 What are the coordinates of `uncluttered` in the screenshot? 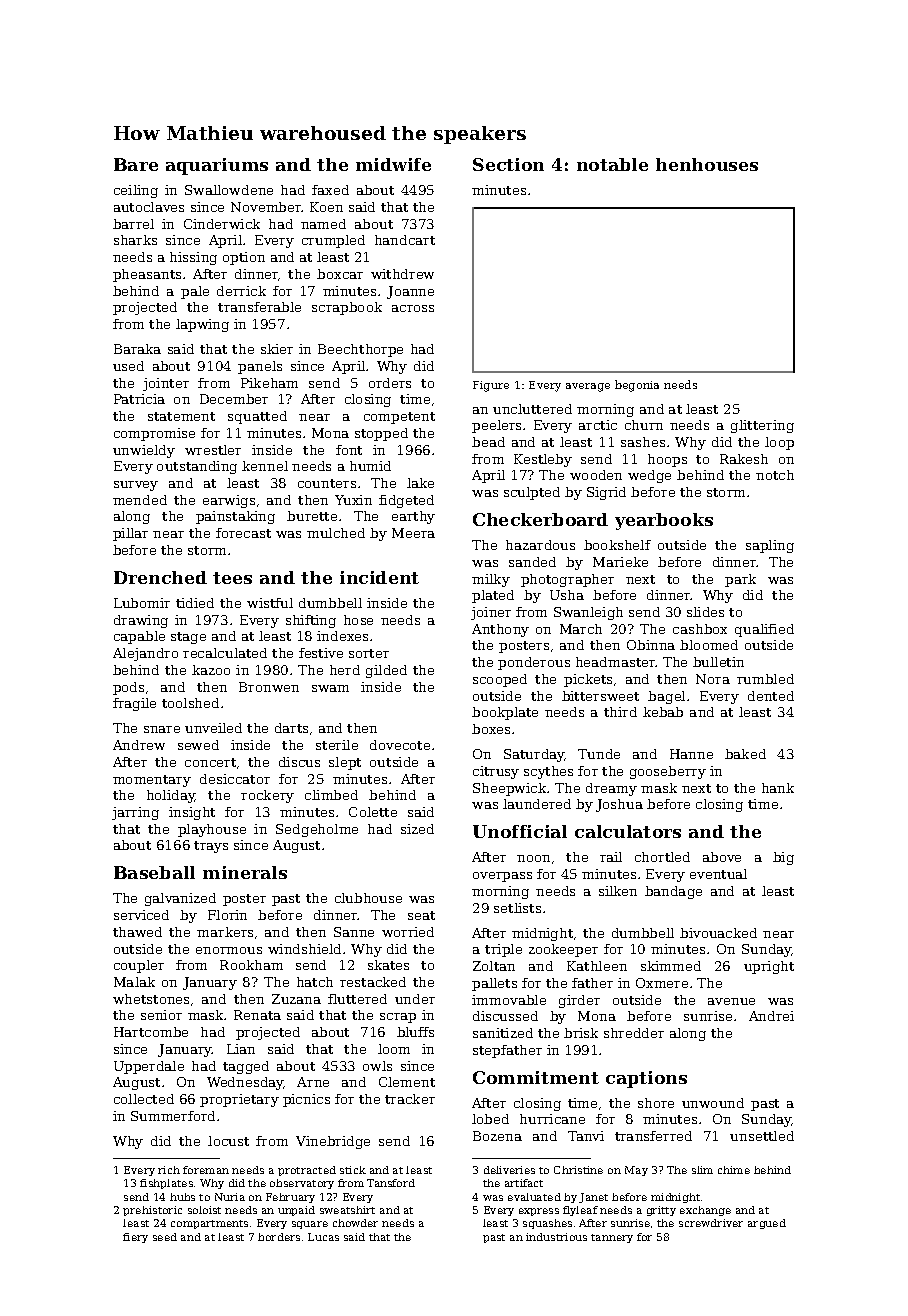 It's located at (532, 409).
